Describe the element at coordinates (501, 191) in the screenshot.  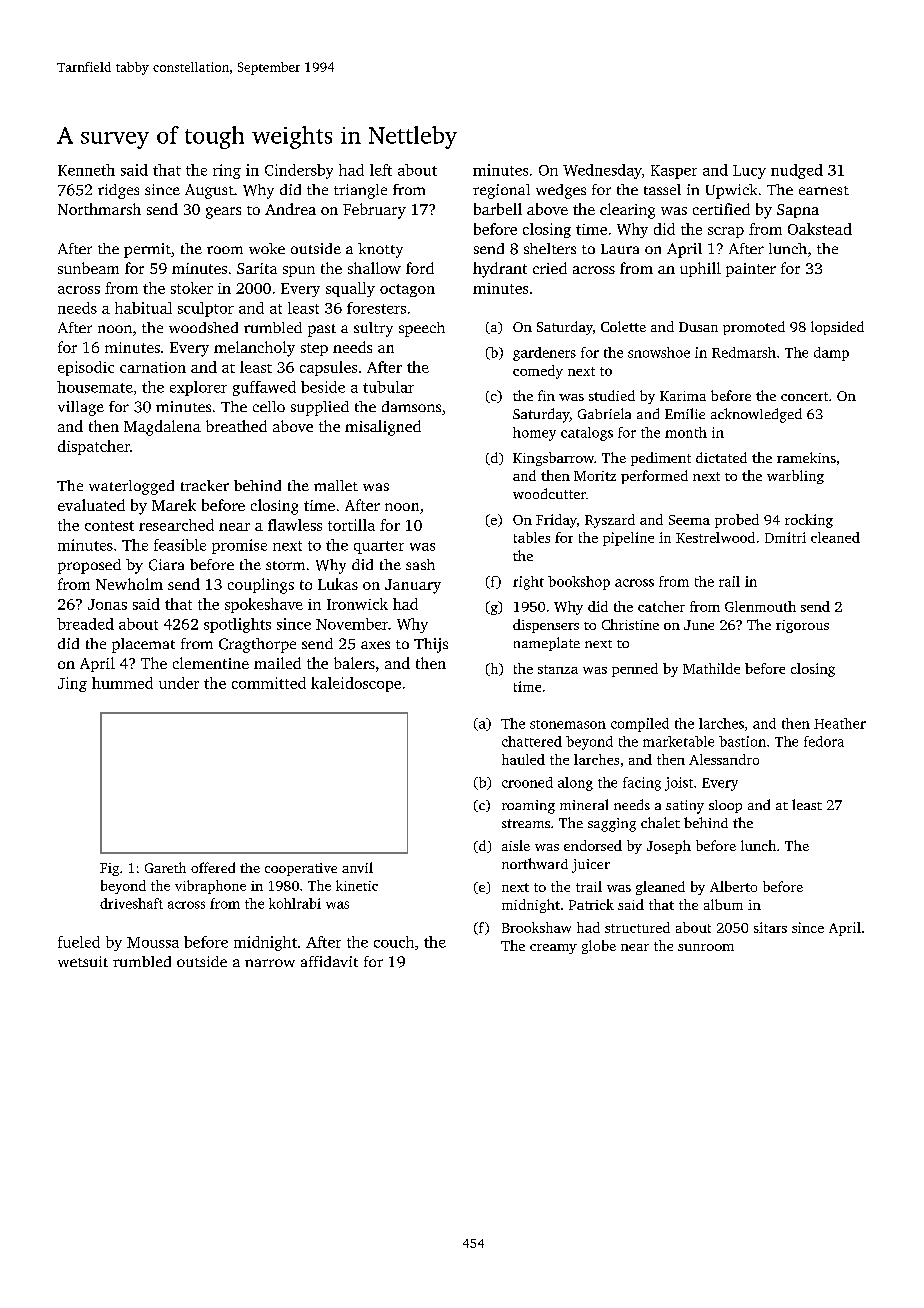
I see `regional` at that location.
